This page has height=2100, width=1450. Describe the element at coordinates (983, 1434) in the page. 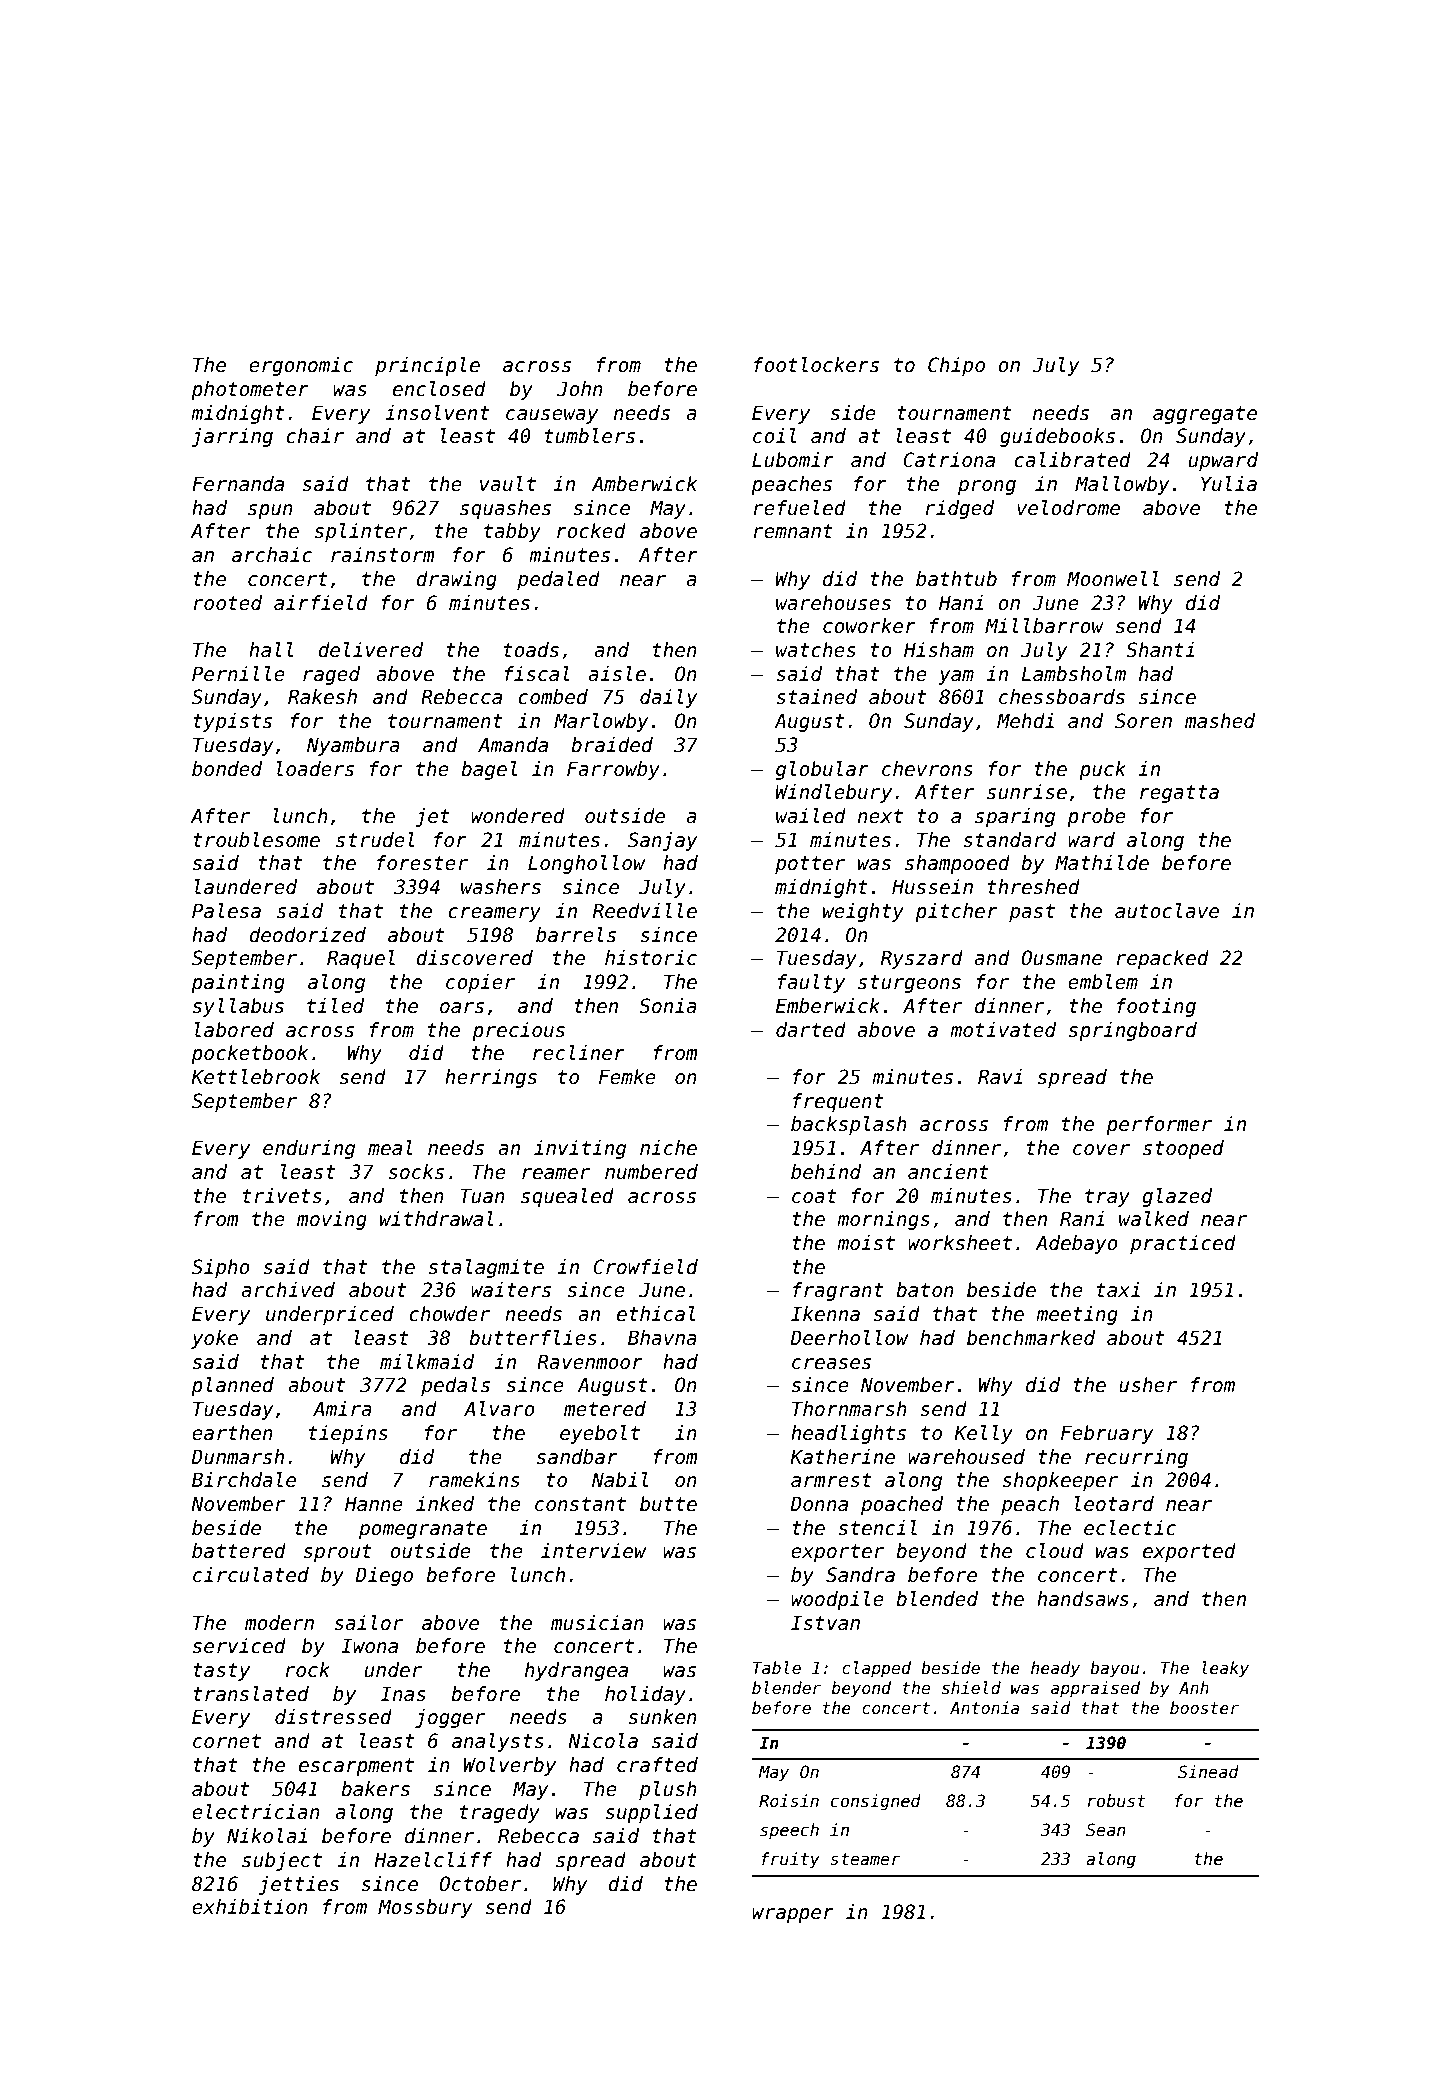

I see `Kelly` at that location.
